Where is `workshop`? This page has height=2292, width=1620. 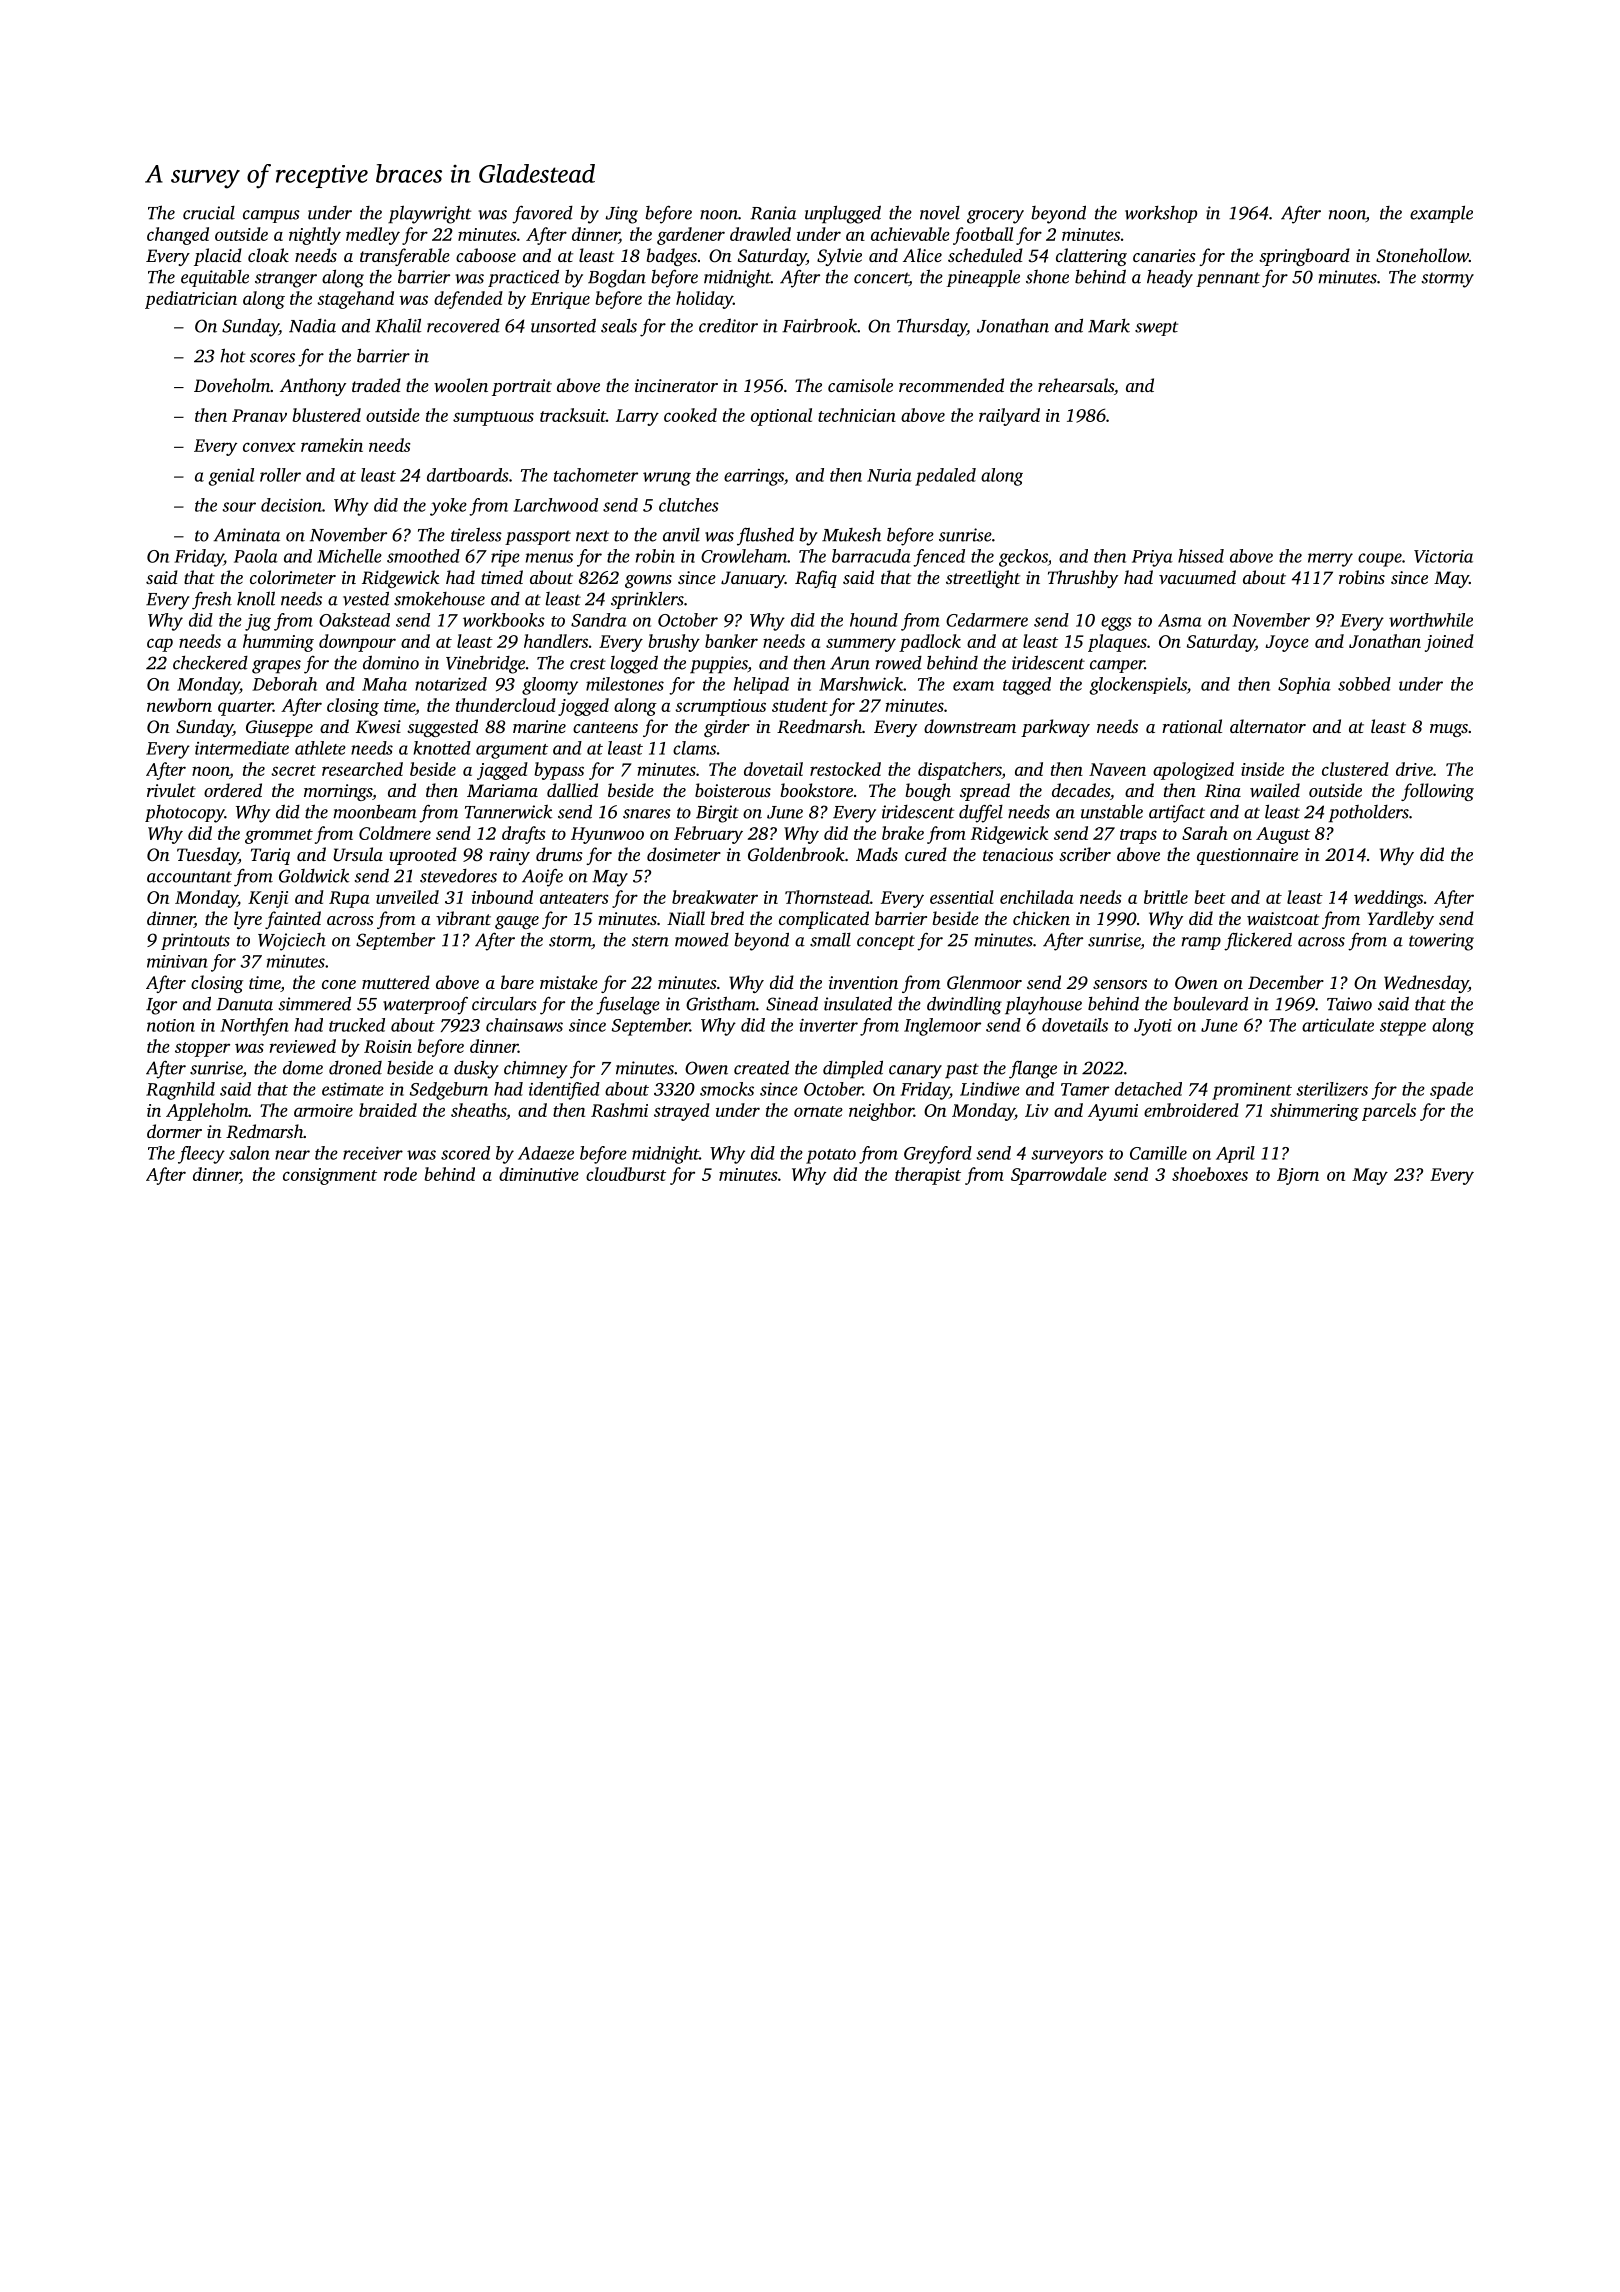 workshop is located at coordinates (1161, 214).
